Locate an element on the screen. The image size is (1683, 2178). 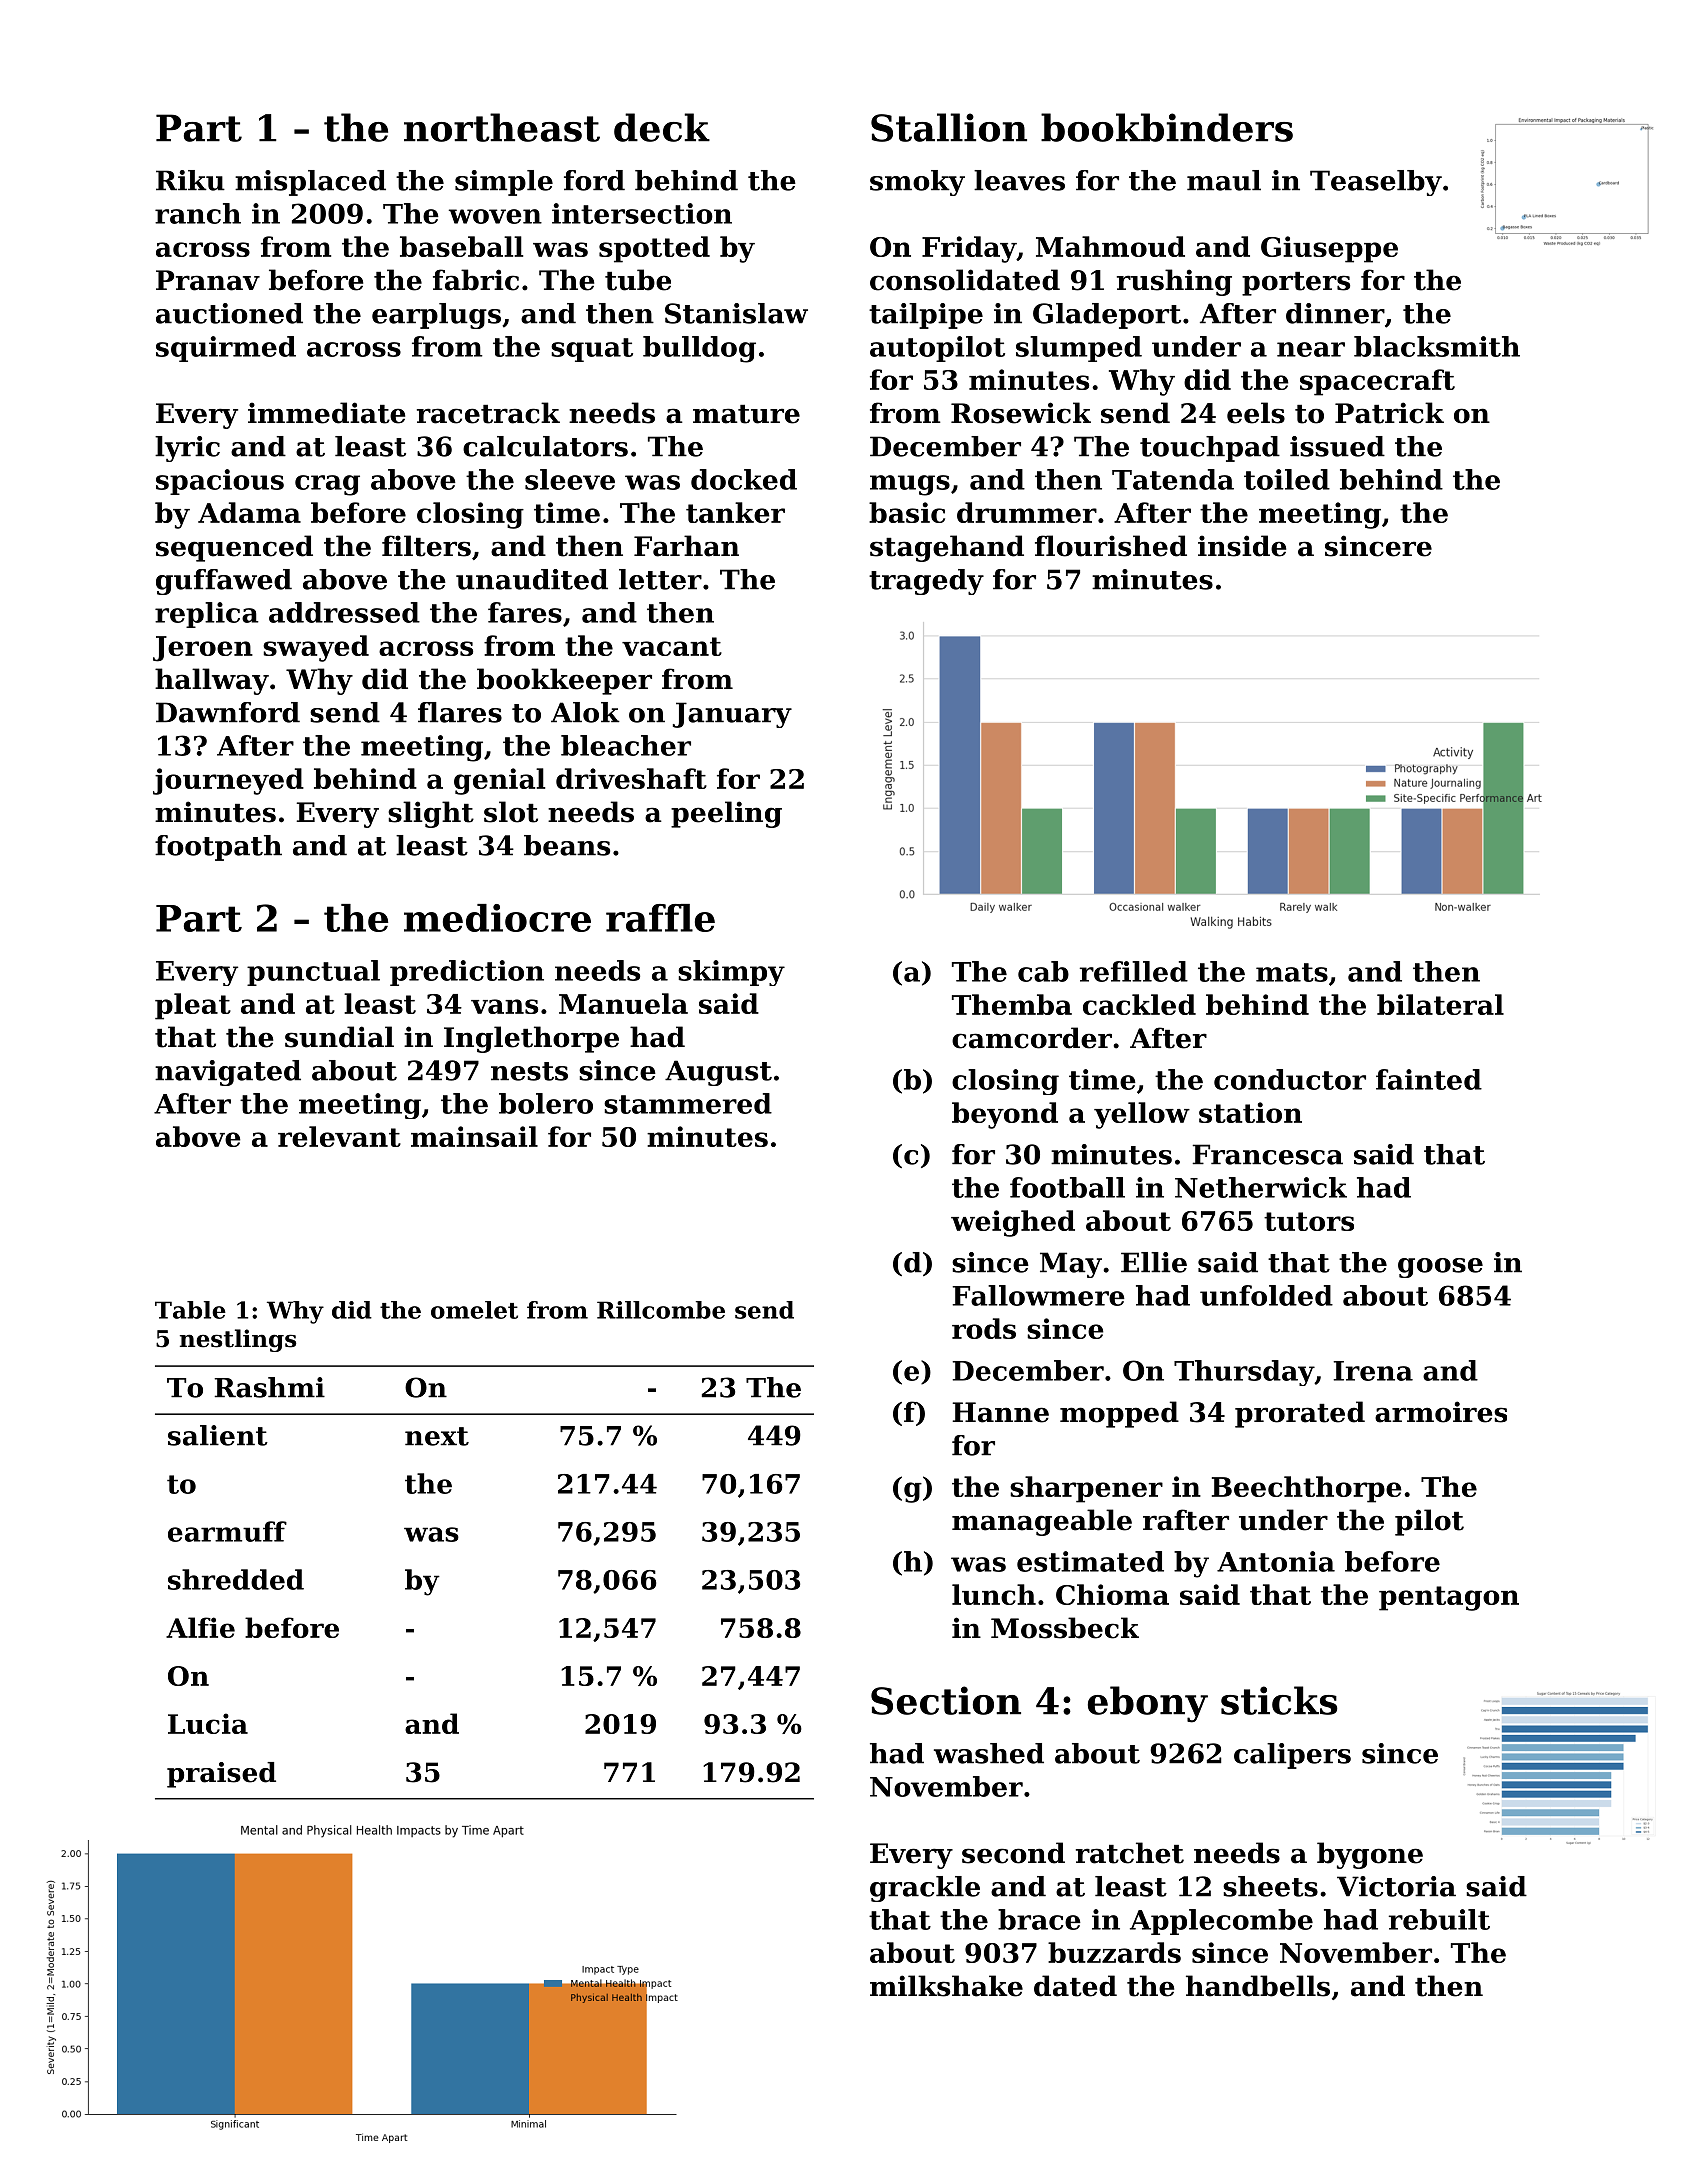
Teaselby is located at coordinates (1376, 183).
